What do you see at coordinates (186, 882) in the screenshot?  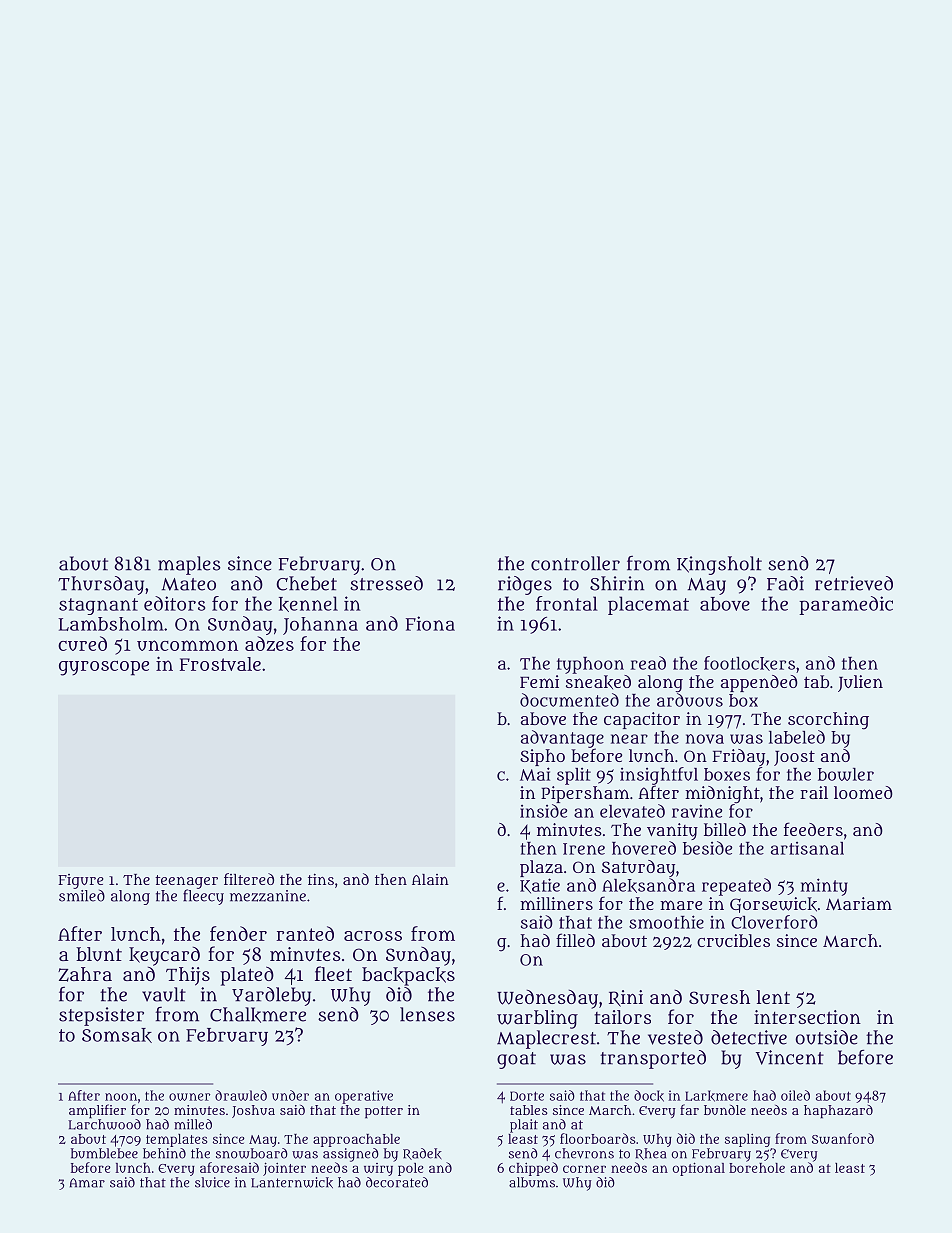 I see `teenager` at bounding box center [186, 882].
